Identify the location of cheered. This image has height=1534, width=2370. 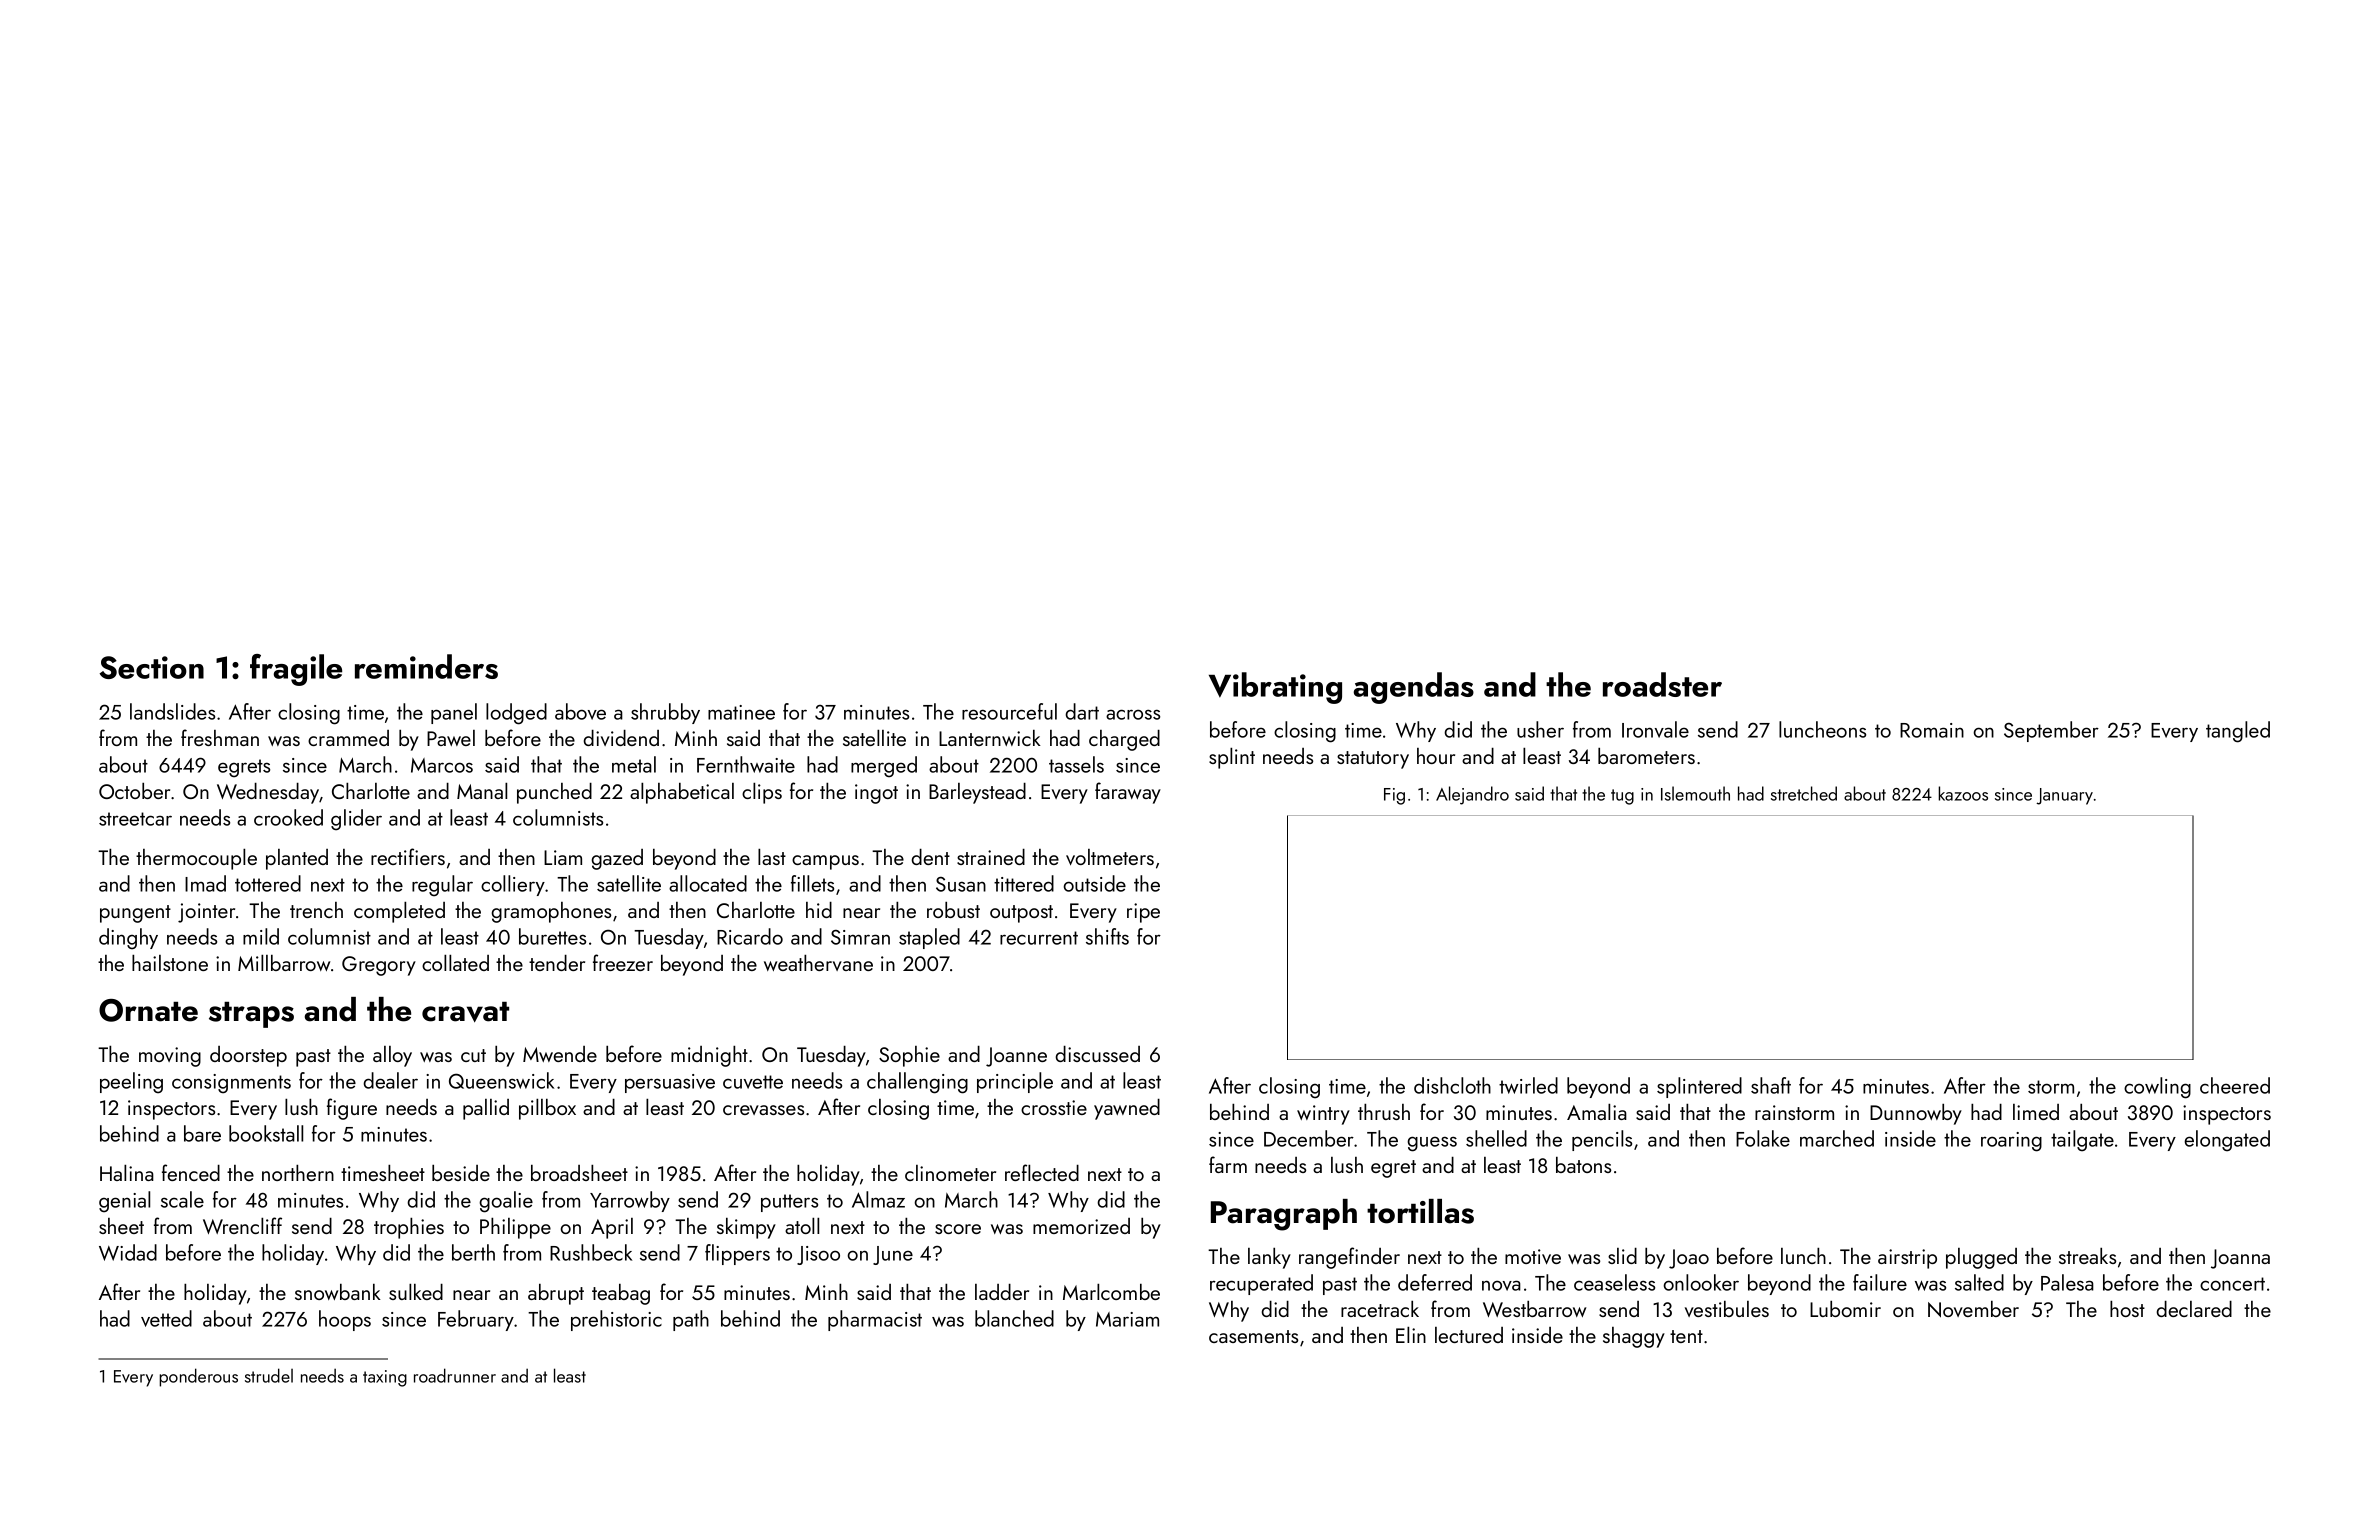
(2235, 1085).
